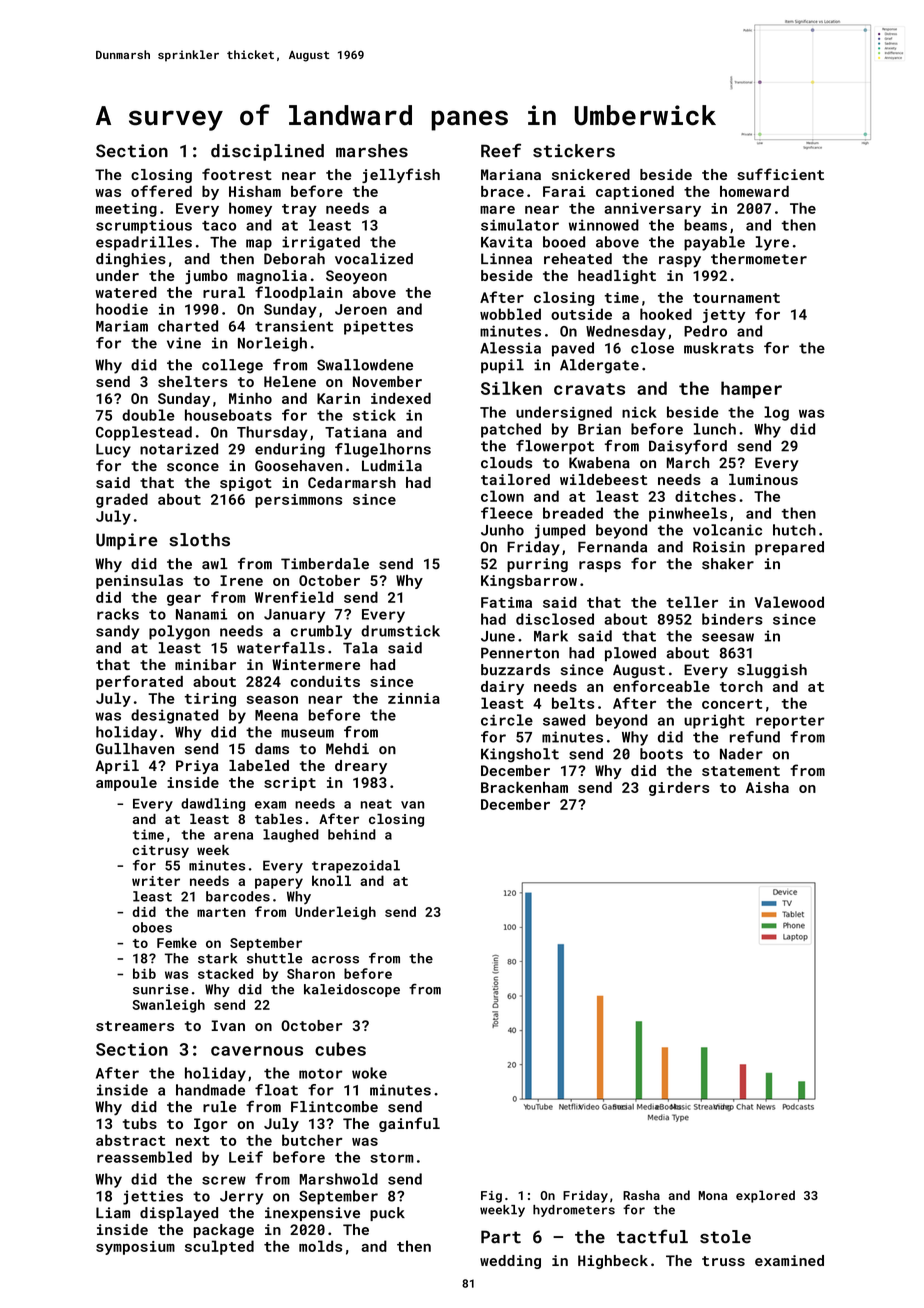 This screenshot has width=924, height=1308. I want to click on homey, so click(250, 209).
